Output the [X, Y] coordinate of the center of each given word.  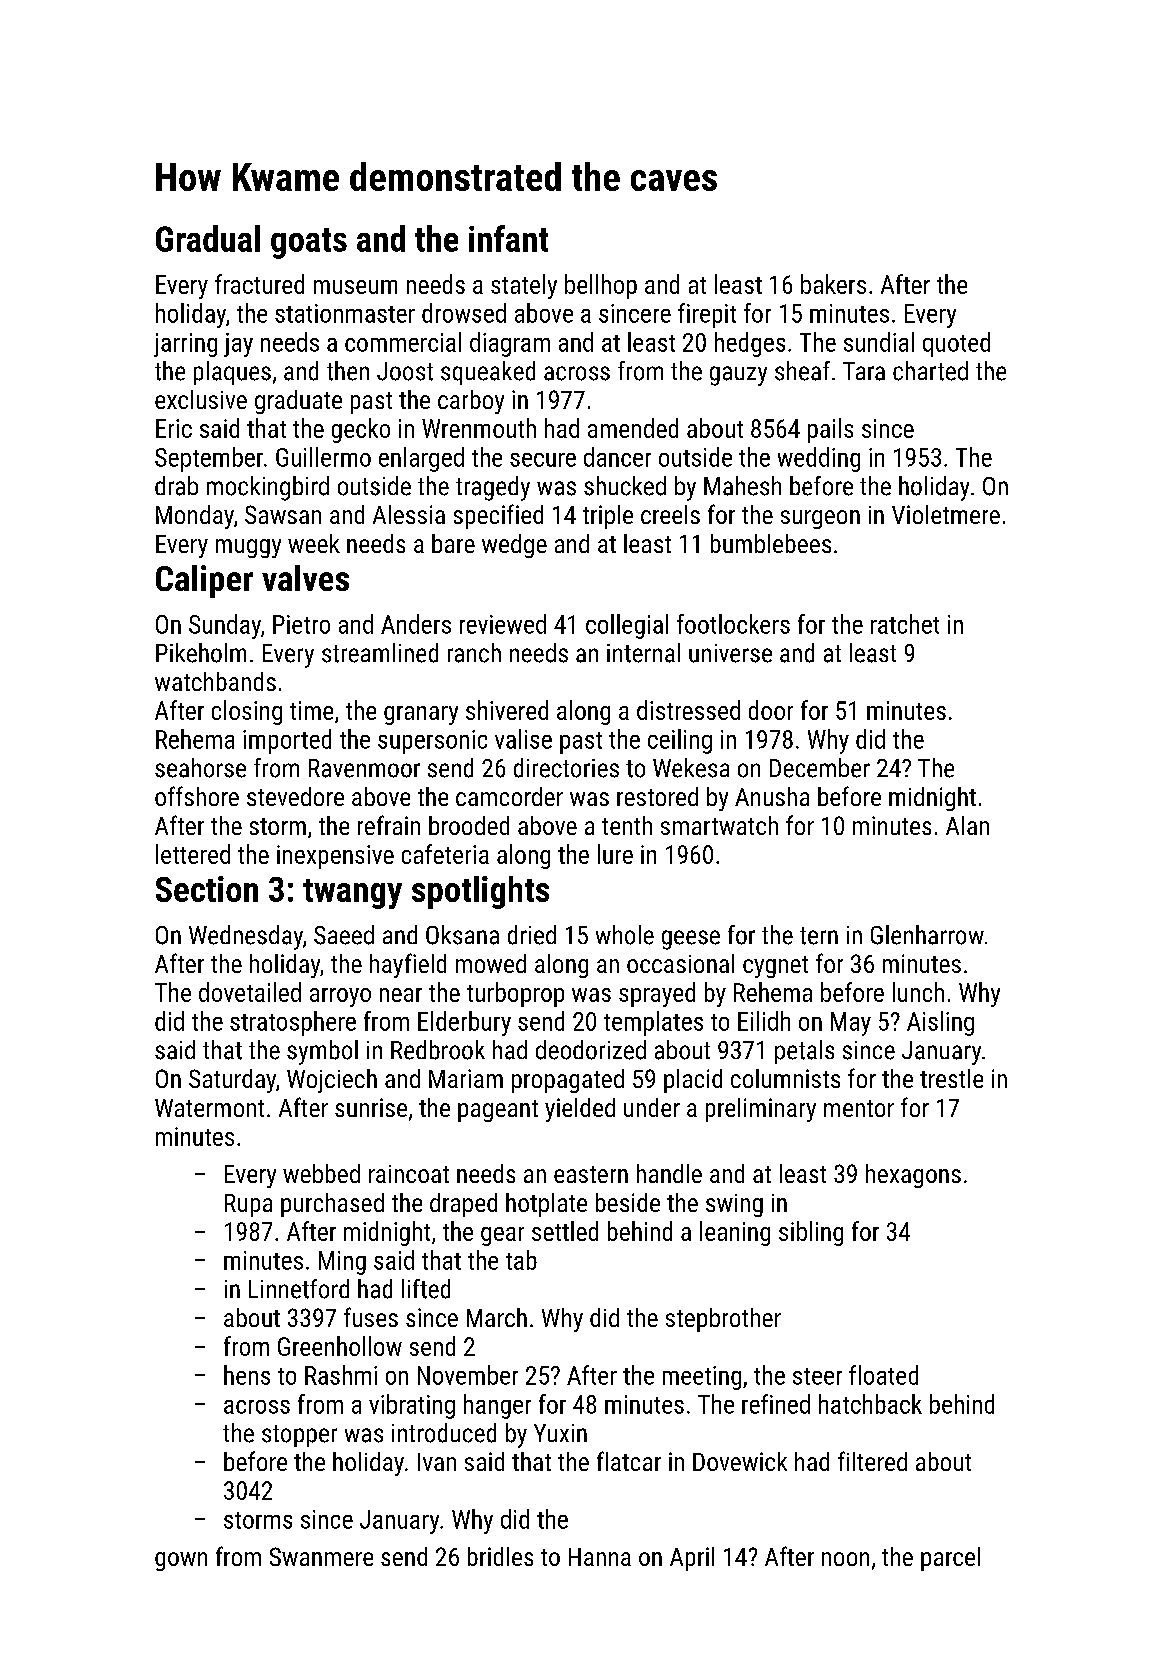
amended [633, 428]
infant [508, 238]
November [468, 1375]
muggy [248, 548]
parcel [950, 1559]
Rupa [248, 1205]
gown [181, 1561]
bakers [833, 284]
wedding [819, 459]
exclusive [201, 399]
